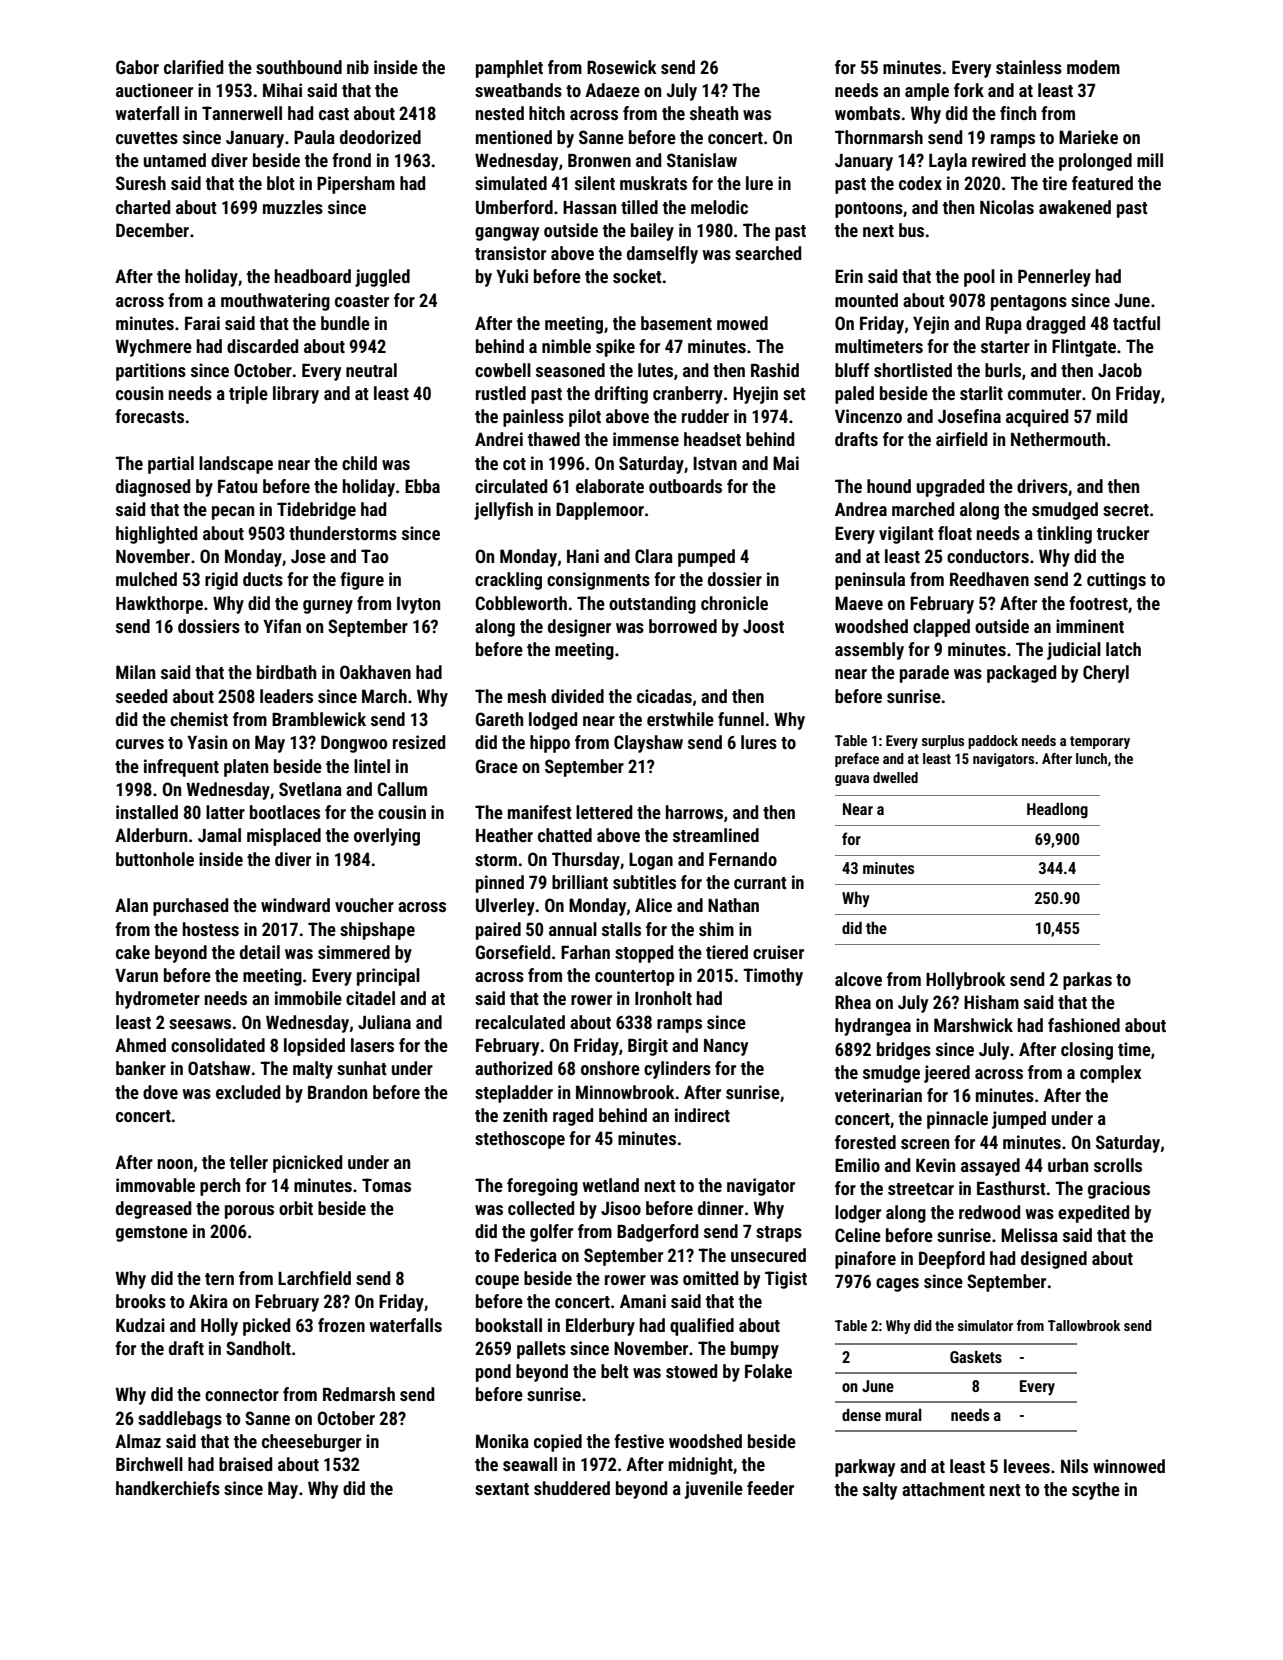 The height and width of the screenshot is (1660, 1283). I want to click on Reedhaven, so click(989, 579).
